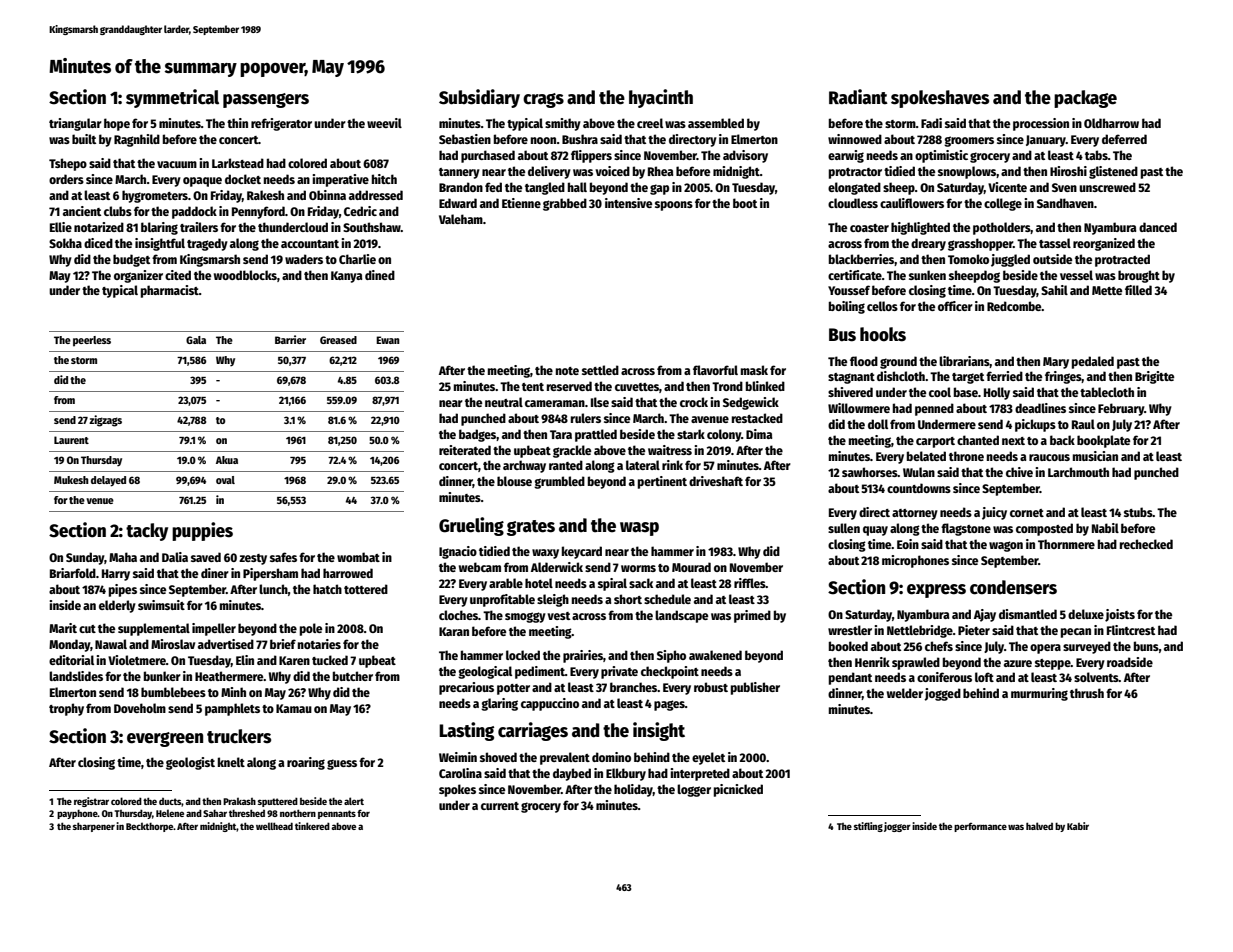 This screenshot has height=952, width=1233. What do you see at coordinates (1096, 677) in the screenshot?
I see `solvents` at bounding box center [1096, 677].
